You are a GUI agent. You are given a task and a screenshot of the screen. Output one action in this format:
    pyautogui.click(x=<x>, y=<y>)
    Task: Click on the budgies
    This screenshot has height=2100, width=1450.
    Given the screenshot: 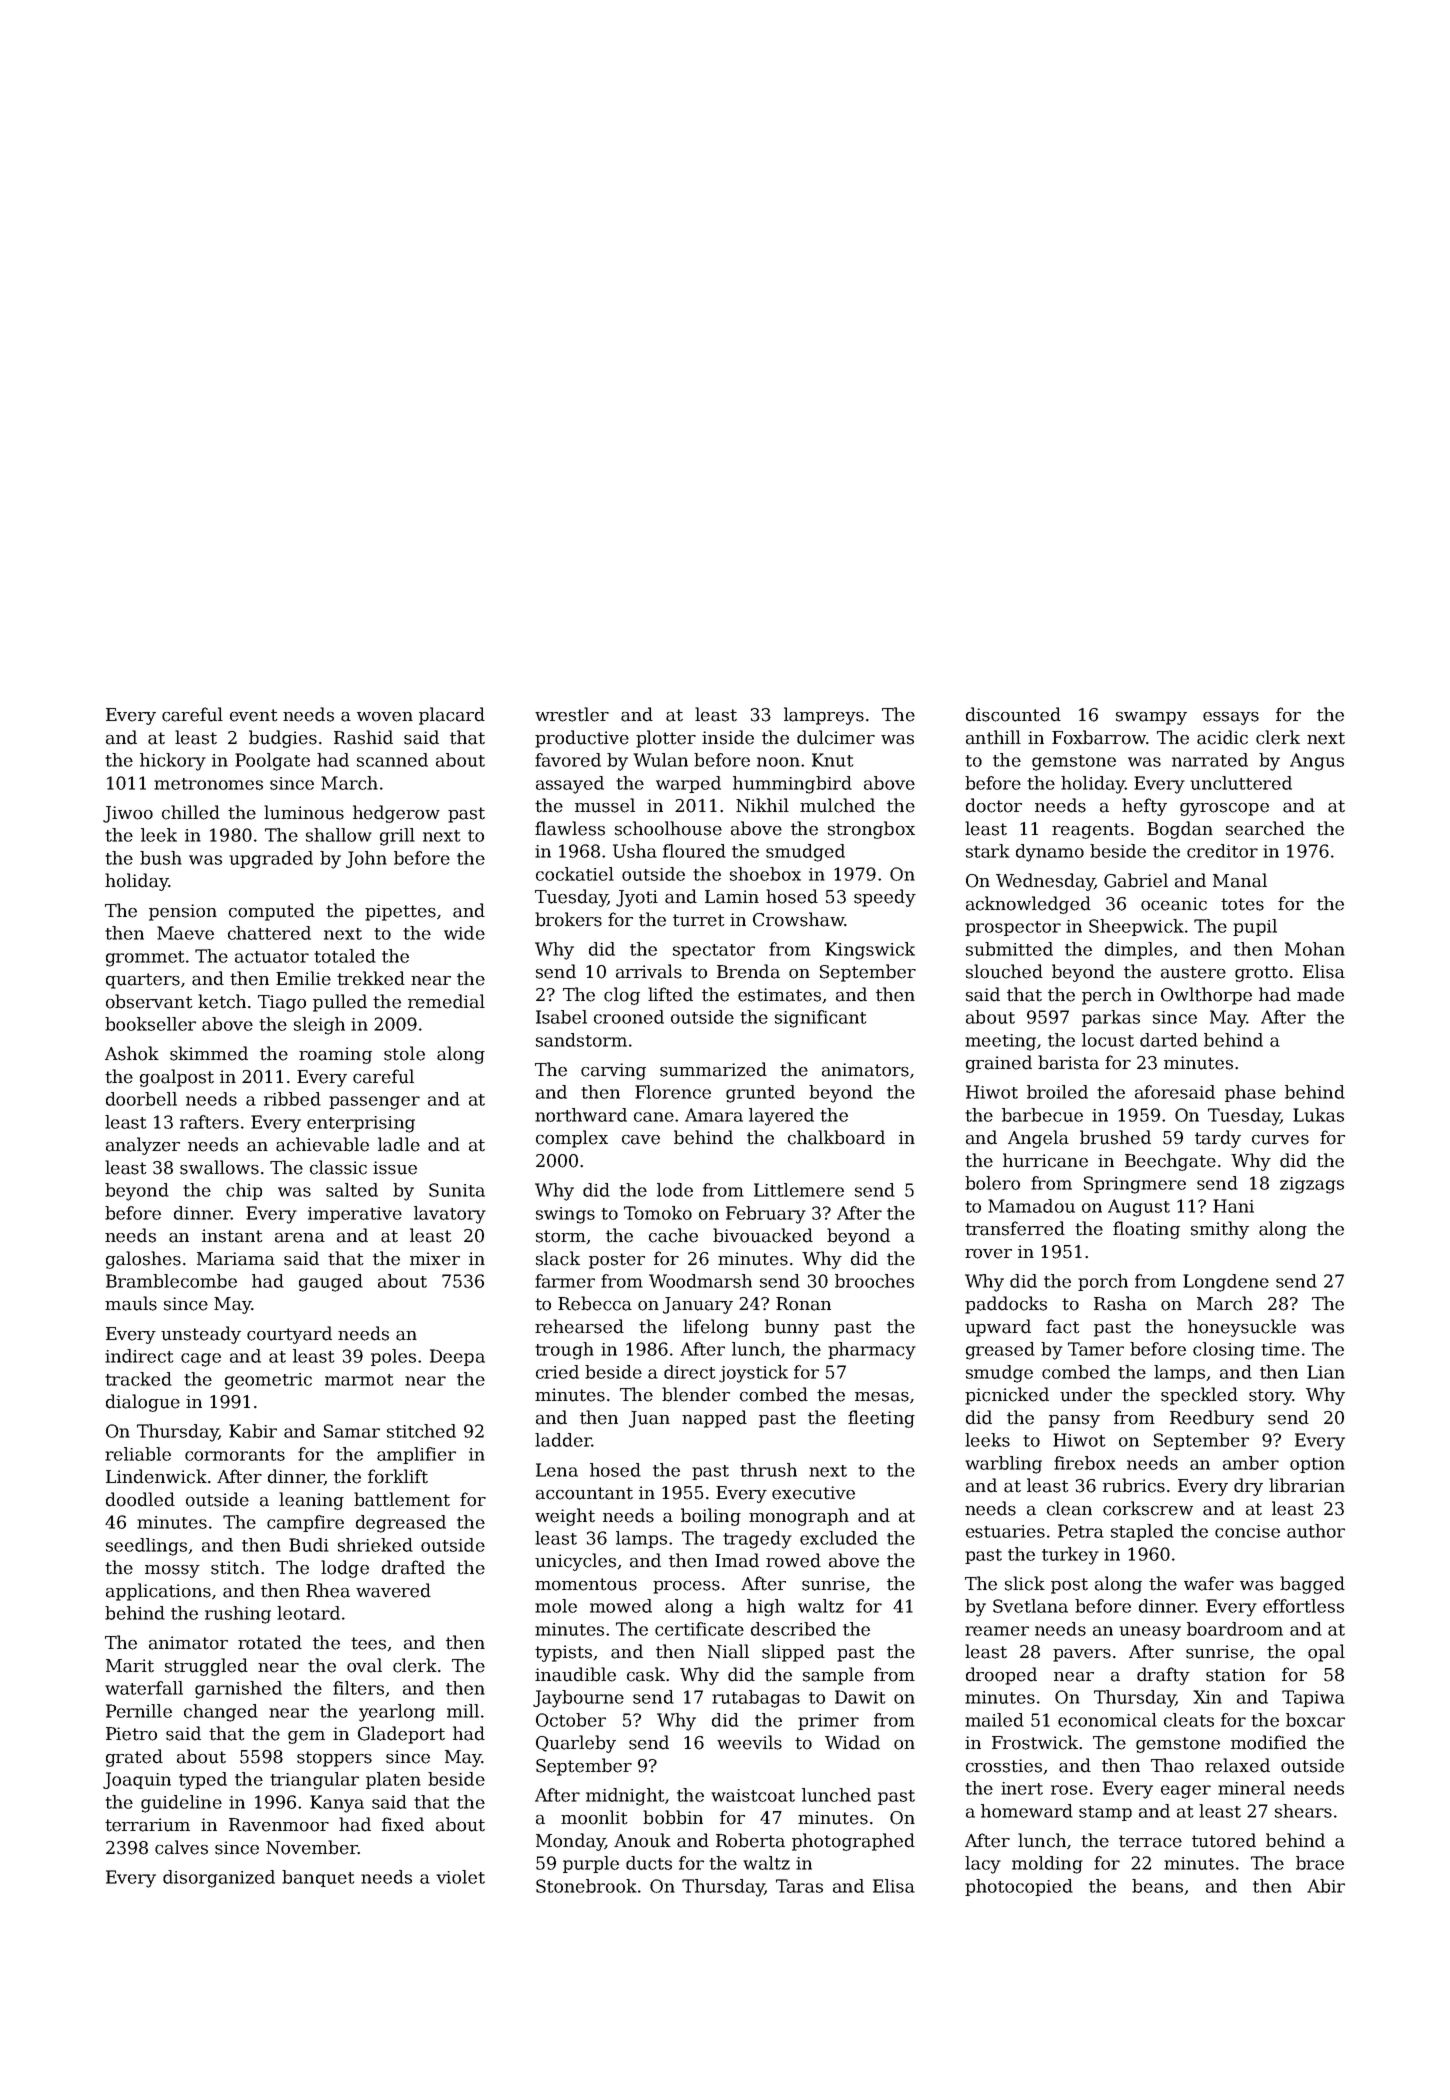 What is the action you would take?
    pyautogui.click(x=283, y=739)
